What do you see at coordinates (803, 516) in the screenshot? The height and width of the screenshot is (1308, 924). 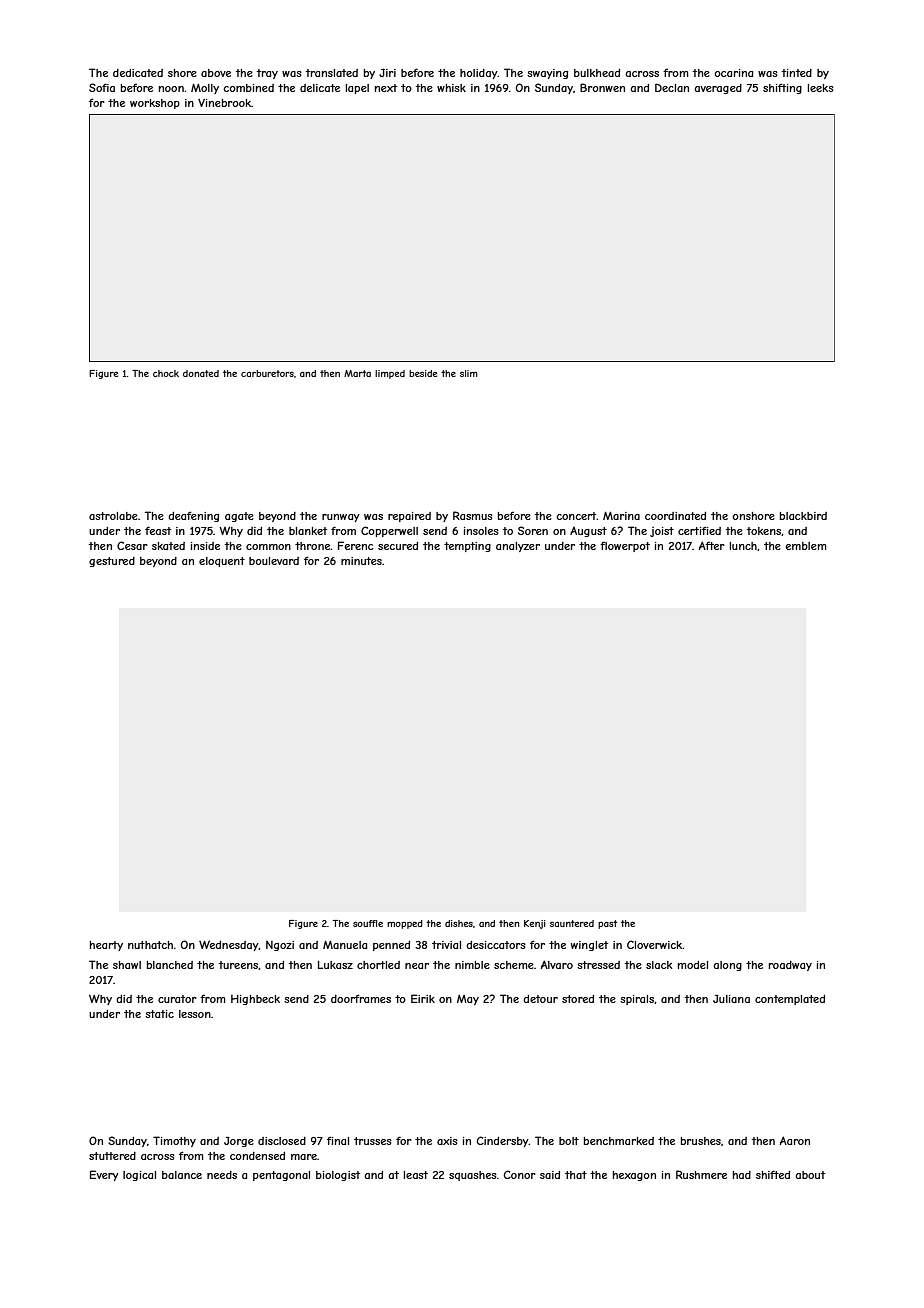 I see `blackbird` at bounding box center [803, 516].
